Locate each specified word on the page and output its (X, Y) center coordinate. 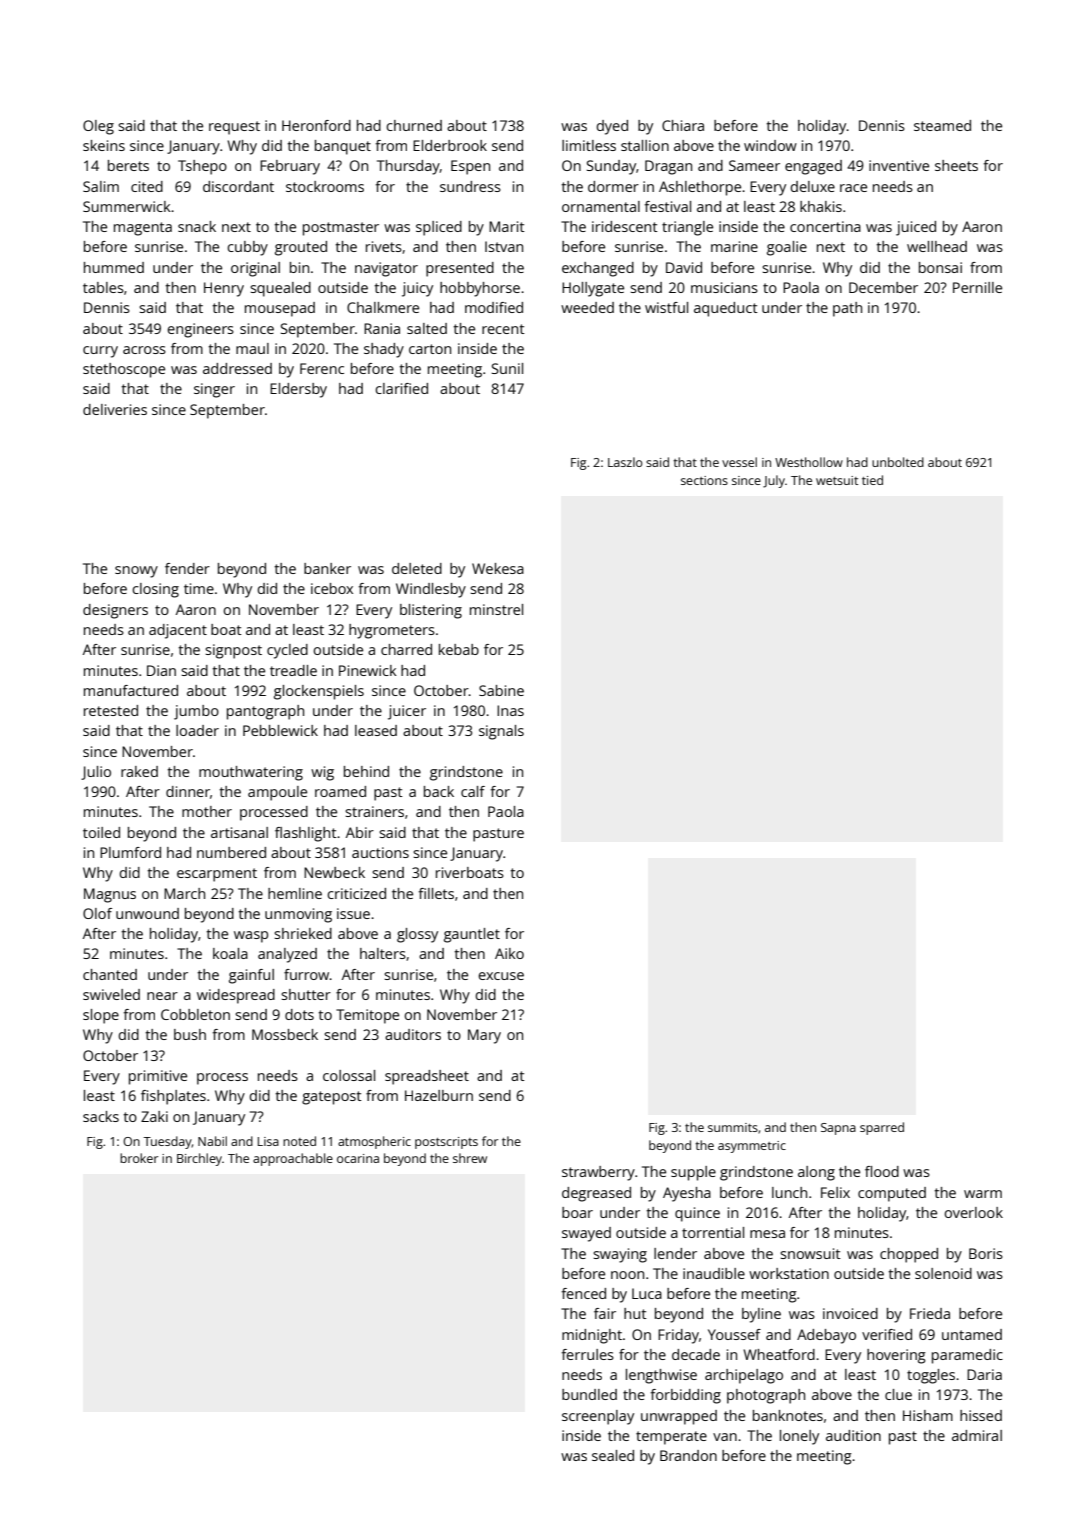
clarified (401, 388)
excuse (501, 976)
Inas (510, 710)
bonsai (940, 267)
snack (197, 226)
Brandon (688, 1455)
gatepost (332, 1098)
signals (501, 732)
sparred (882, 1128)
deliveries (115, 409)
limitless (589, 145)
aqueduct (726, 309)
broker (139, 1158)
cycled (287, 651)
